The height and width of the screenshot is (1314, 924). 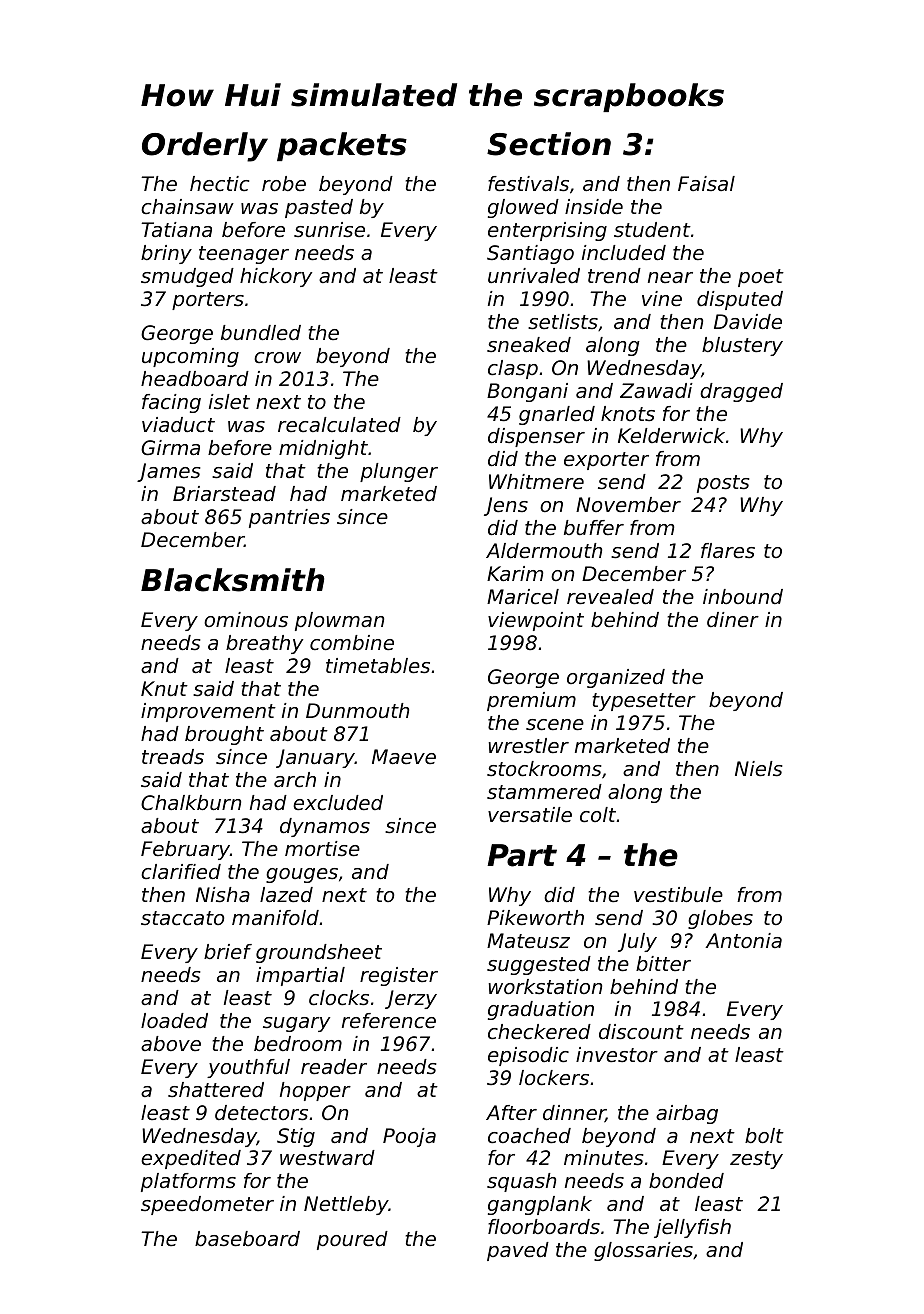 What do you see at coordinates (232, 580) in the screenshot?
I see `Blacksmith` at bounding box center [232, 580].
